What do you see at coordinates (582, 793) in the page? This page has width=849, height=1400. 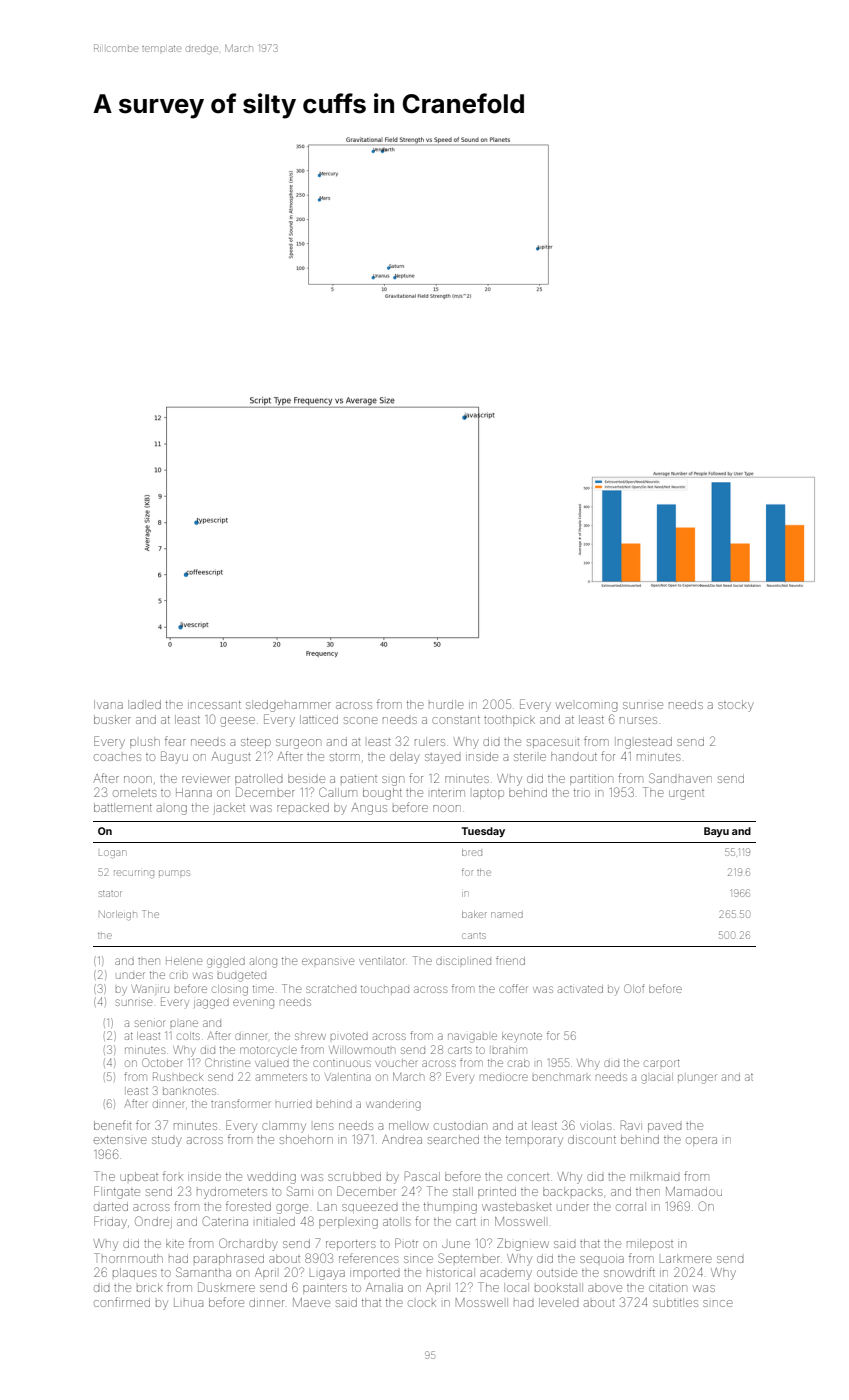 I see `trio` at bounding box center [582, 793].
